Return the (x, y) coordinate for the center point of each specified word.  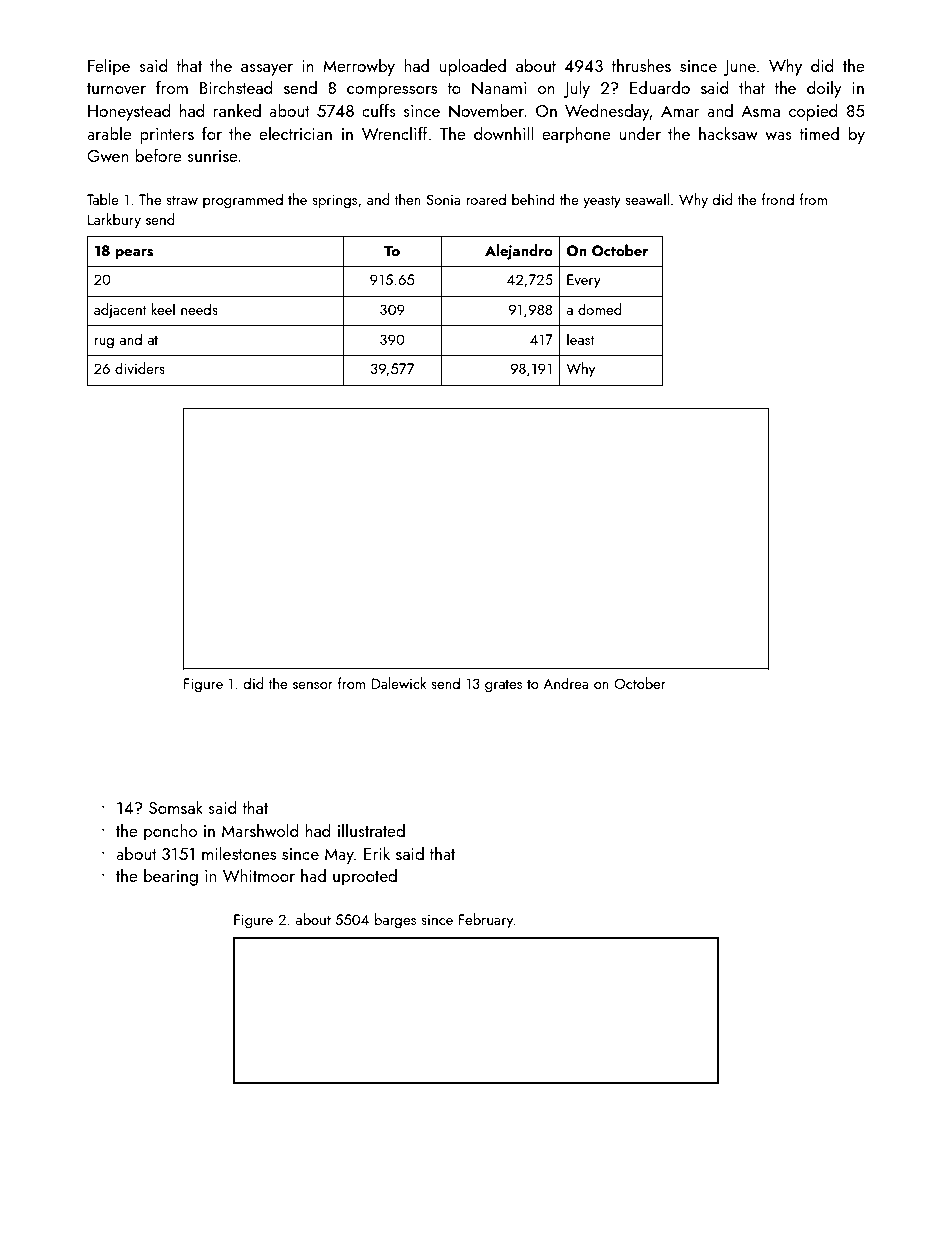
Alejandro (519, 252)
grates (503, 686)
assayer (267, 70)
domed (599, 309)
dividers (140, 368)
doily (824, 89)
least (581, 339)
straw (182, 200)
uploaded (473, 67)
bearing (171, 877)
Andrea (566, 683)
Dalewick (399, 683)
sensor (313, 685)
